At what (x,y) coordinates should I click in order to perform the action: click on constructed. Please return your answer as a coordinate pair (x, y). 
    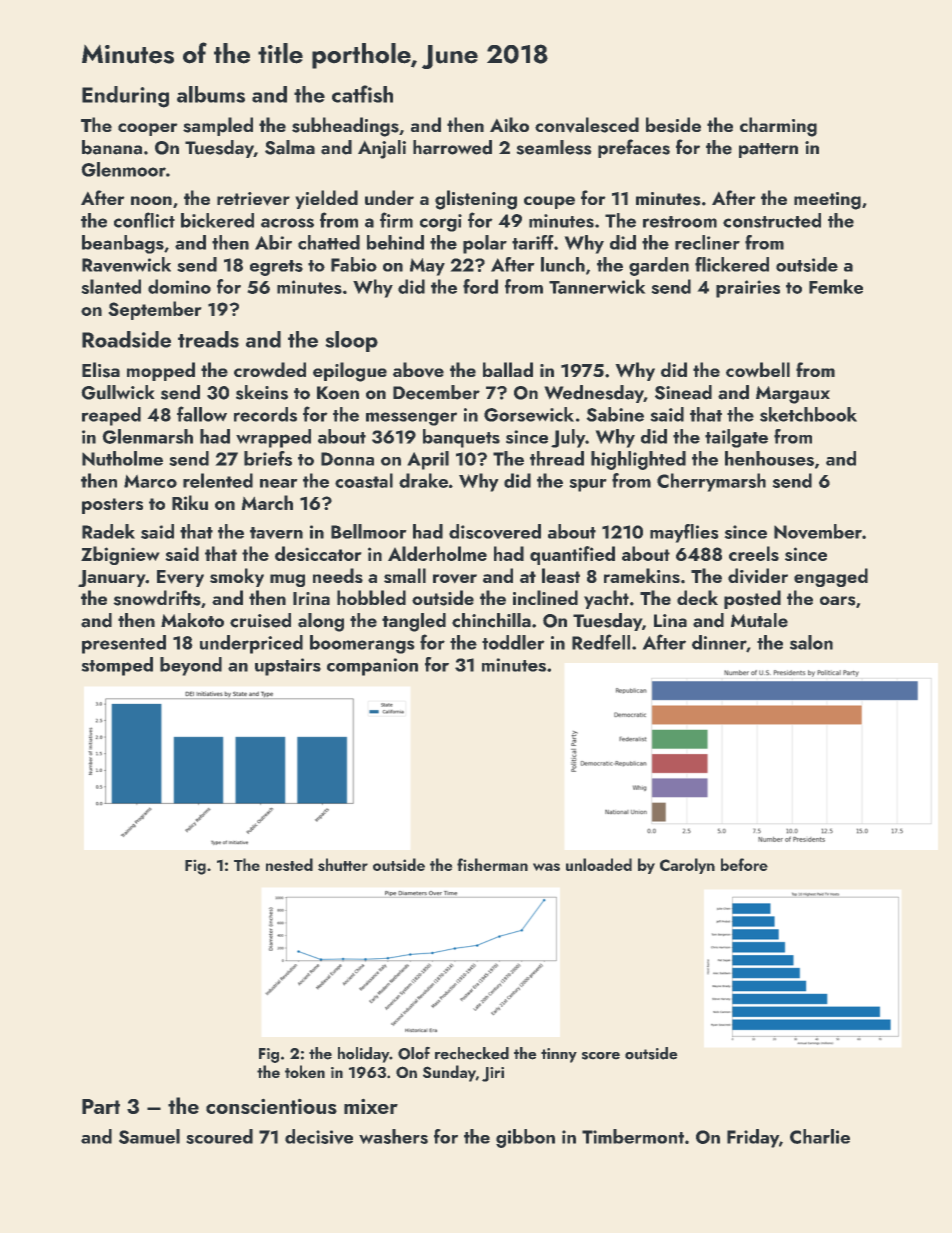
    Looking at the image, I should click on (772, 220).
